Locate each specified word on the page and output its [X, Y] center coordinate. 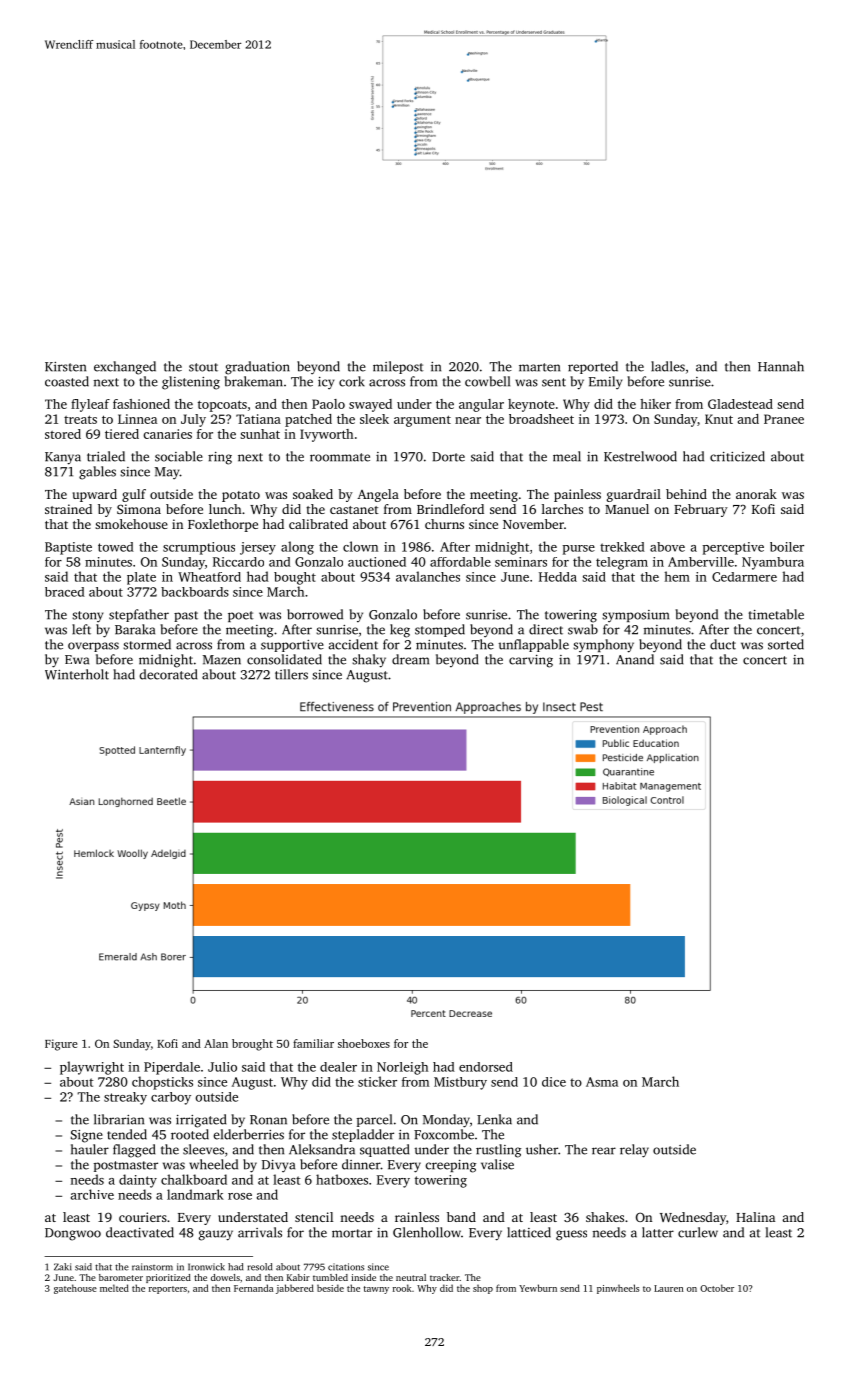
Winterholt [77, 674]
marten [539, 367]
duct [723, 644]
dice [554, 1082]
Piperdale [172, 1068]
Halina [755, 1217]
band [461, 1217]
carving [531, 661]
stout [203, 367]
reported [593, 367]
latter [658, 1232]
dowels [225, 1277]
